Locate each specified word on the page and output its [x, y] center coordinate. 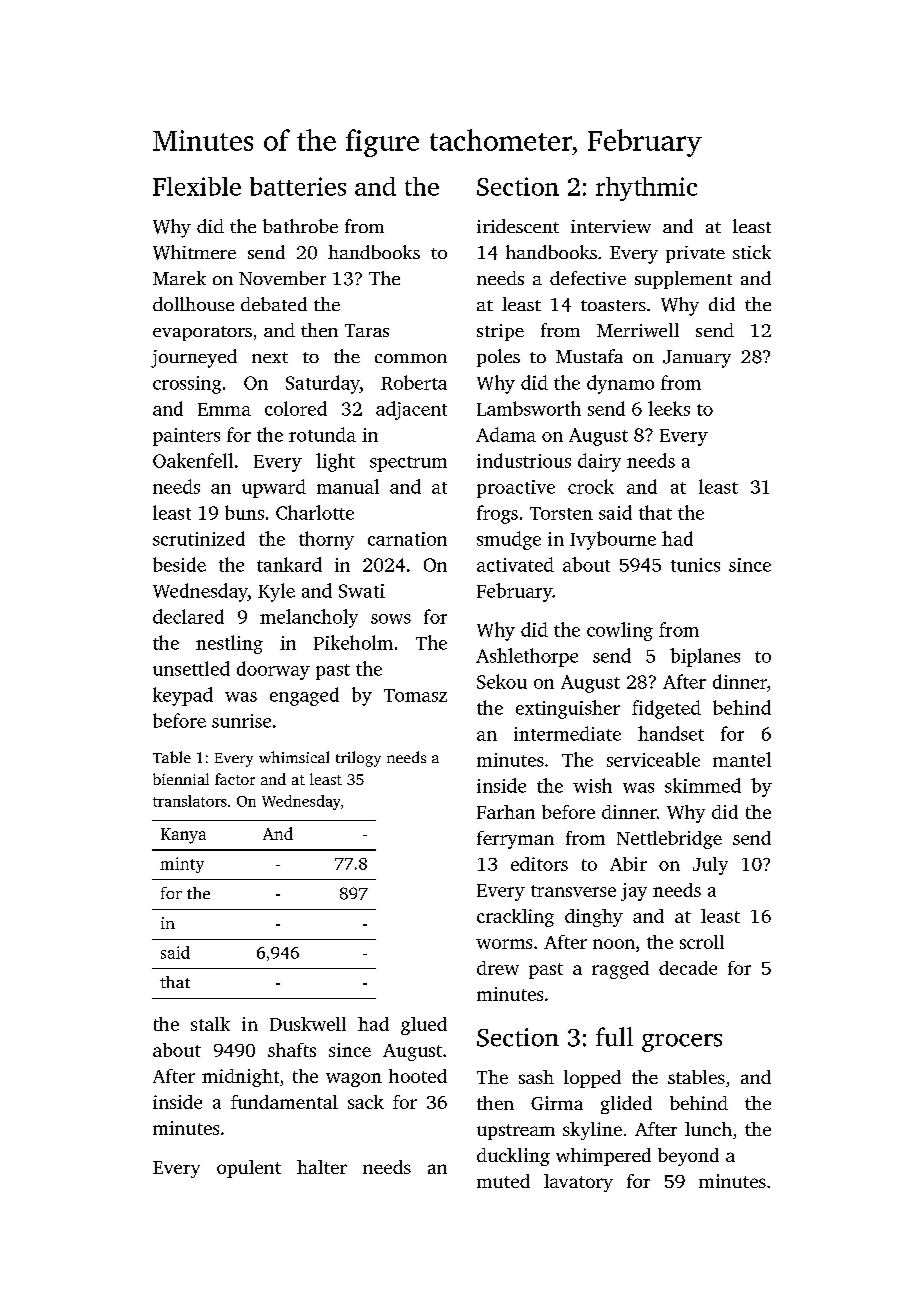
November [282, 278]
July [710, 866]
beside [179, 564]
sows [391, 619]
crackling [515, 918]
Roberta [414, 382]
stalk [210, 1024]
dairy [599, 462]
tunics [695, 565]
